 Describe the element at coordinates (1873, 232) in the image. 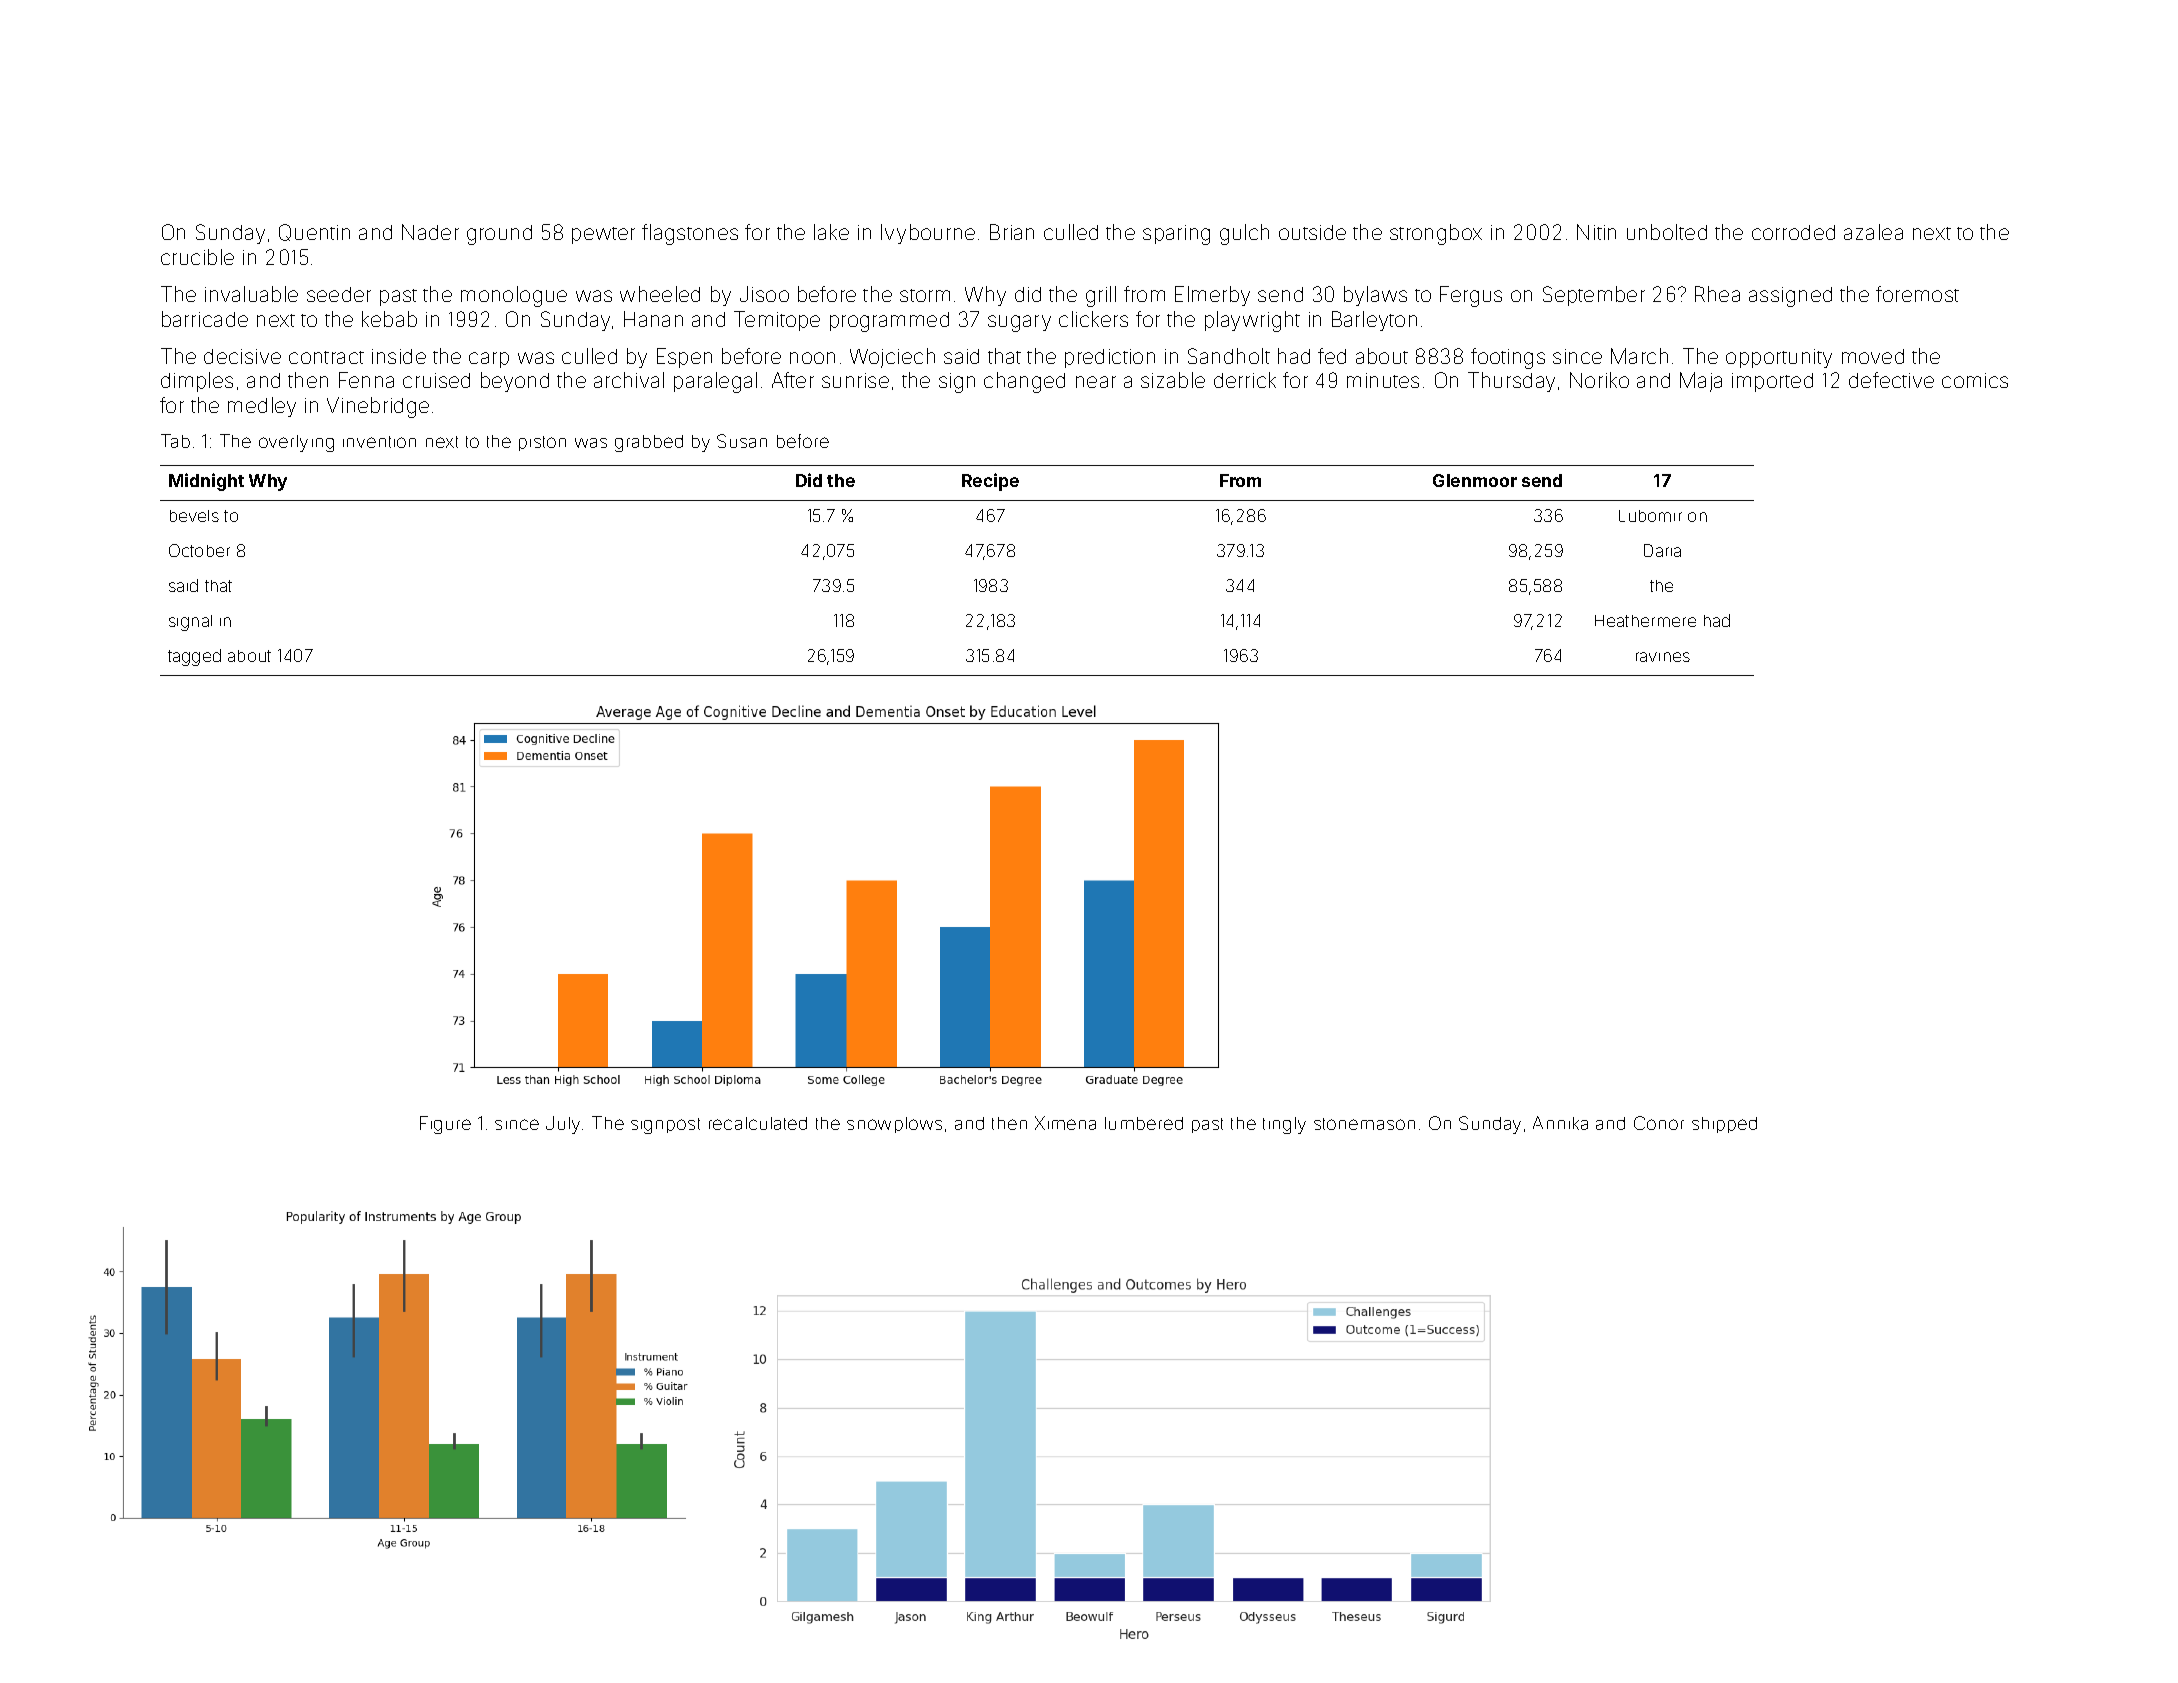

I see `azalea` at that location.
